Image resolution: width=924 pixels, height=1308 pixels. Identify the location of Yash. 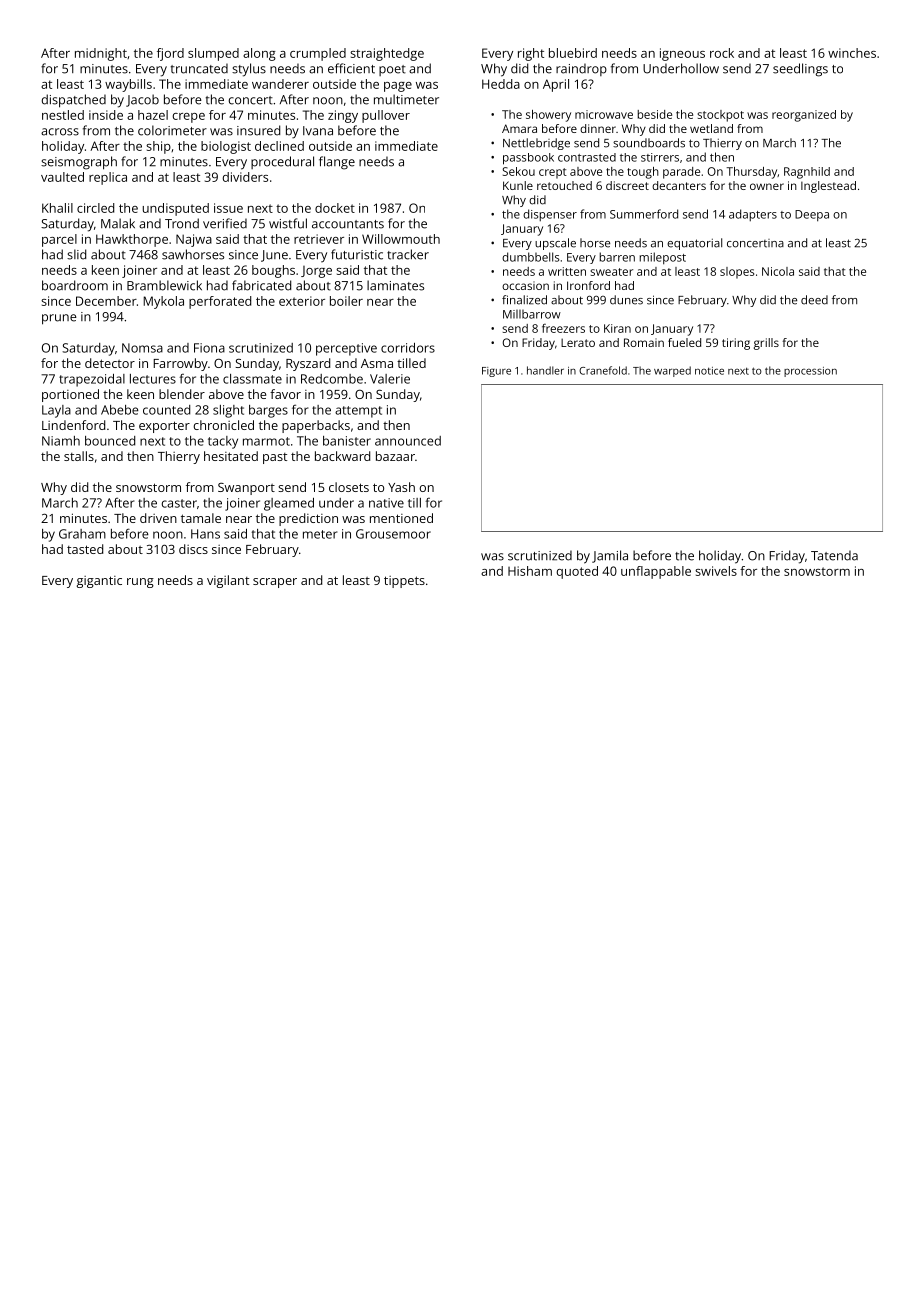
(401, 487).
